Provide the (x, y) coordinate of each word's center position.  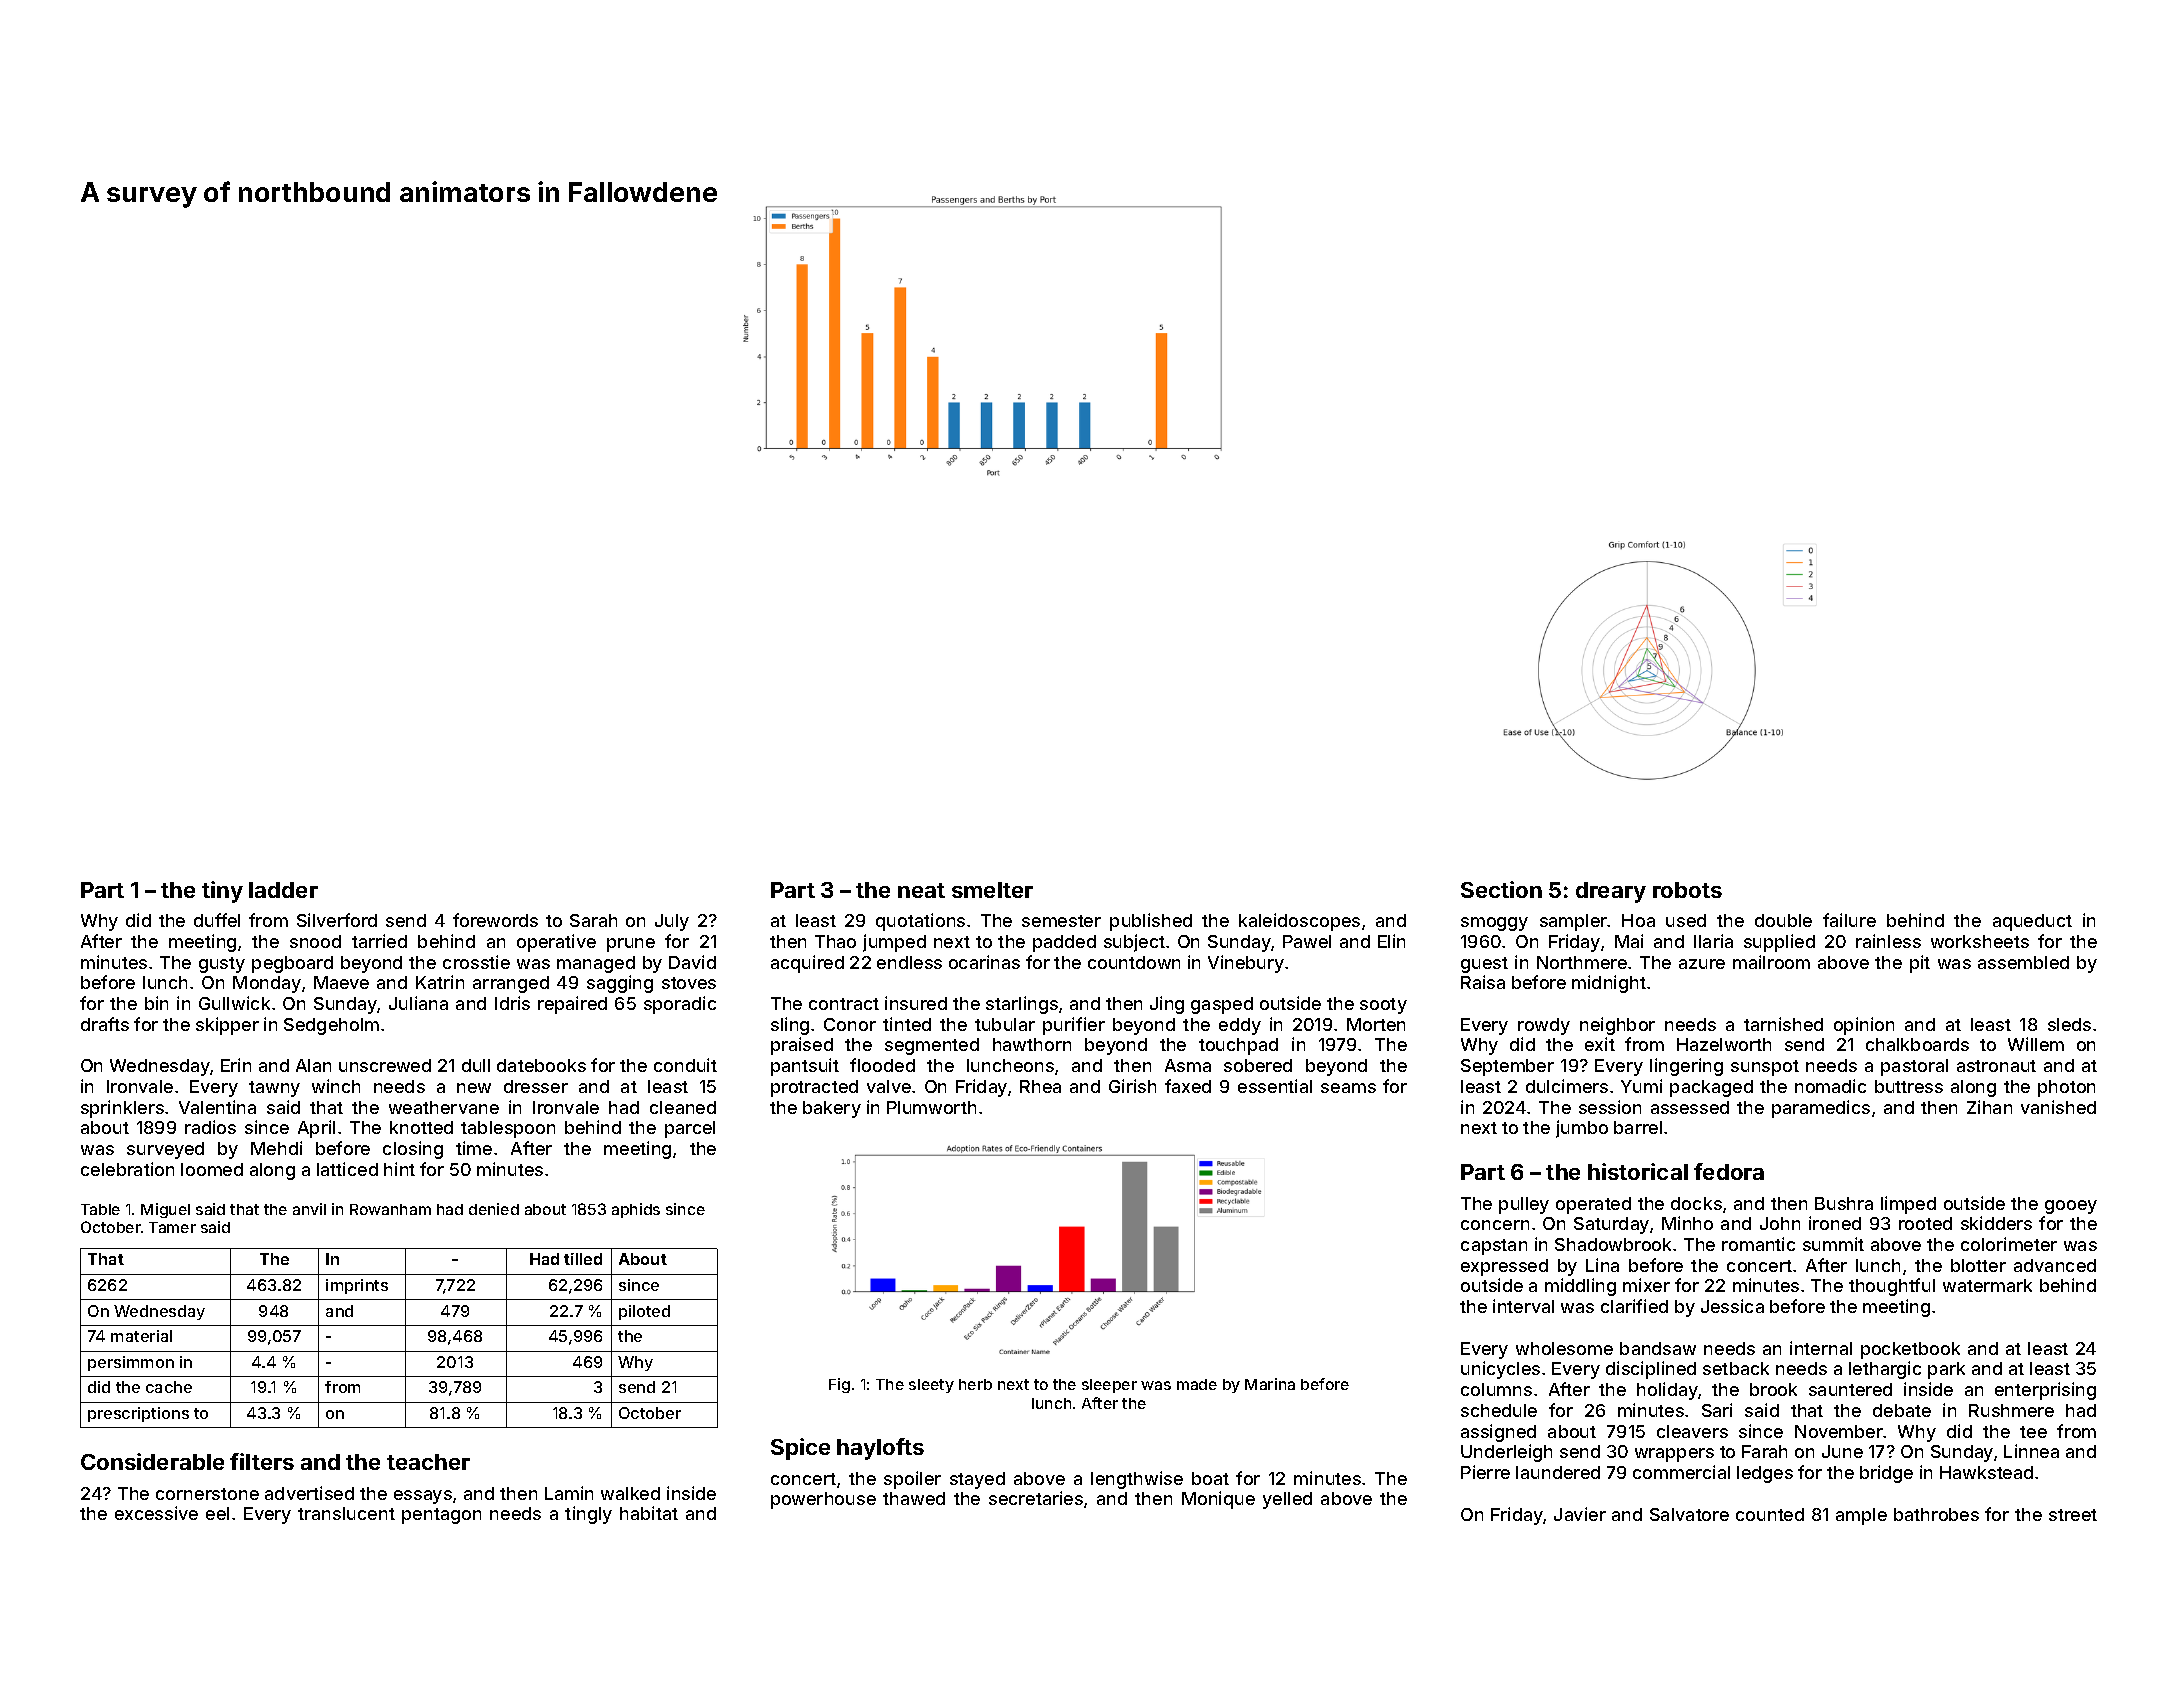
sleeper (1109, 1386)
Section (1501, 889)
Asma (1188, 1065)
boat (1210, 1478)
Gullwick (234, 1003)
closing (413, 1150)
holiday (1667, 1391)
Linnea (2031, 1451)
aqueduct (2032, 922)
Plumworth (931, 1107)
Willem (2036, 1044)
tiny (222, 892)
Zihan (1989, 1107)
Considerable (152, 1461)
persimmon (131, 1363)
